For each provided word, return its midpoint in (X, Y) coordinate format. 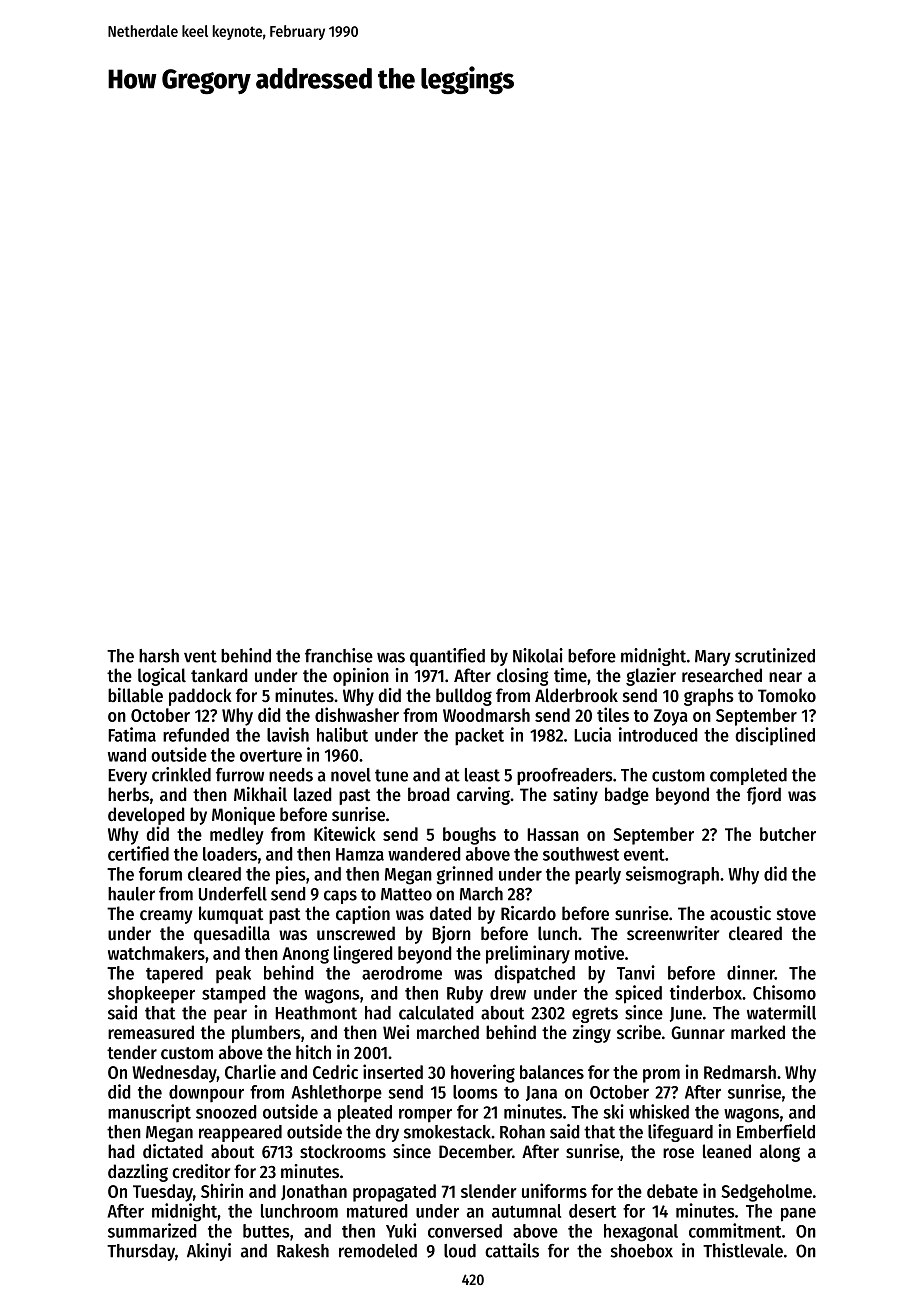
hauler (131, 894)
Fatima (132, 734)
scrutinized (775, 655)
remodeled (378, 1251)
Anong (305, 955)
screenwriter (673, 933)
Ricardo (528, 913)
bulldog (464, 697)
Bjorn (451, 935)
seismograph (672, 875)
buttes (266, 1231)
